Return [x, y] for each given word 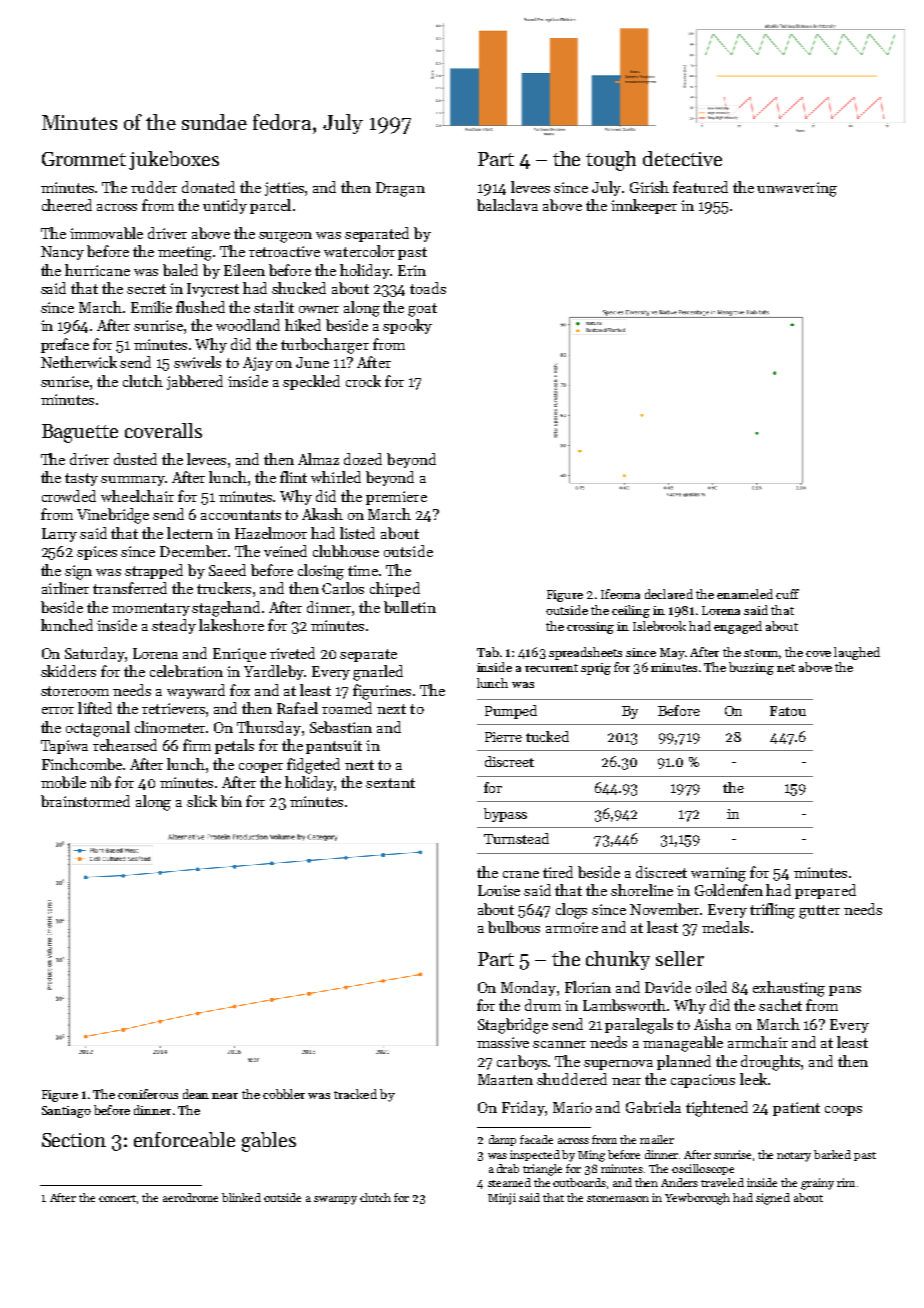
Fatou [788, 711]
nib [100, 782]
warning [718, 874]
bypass [505, 815]
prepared [825, 891]
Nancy [62, 253]
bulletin [410, 607]
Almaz [318, 459]
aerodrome [190, 1197]
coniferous [148, 1094]
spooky [407, 326]
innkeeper [644, 206]
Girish [649, 187]
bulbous [514, 927]
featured [700, 187]
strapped [154, 571]
